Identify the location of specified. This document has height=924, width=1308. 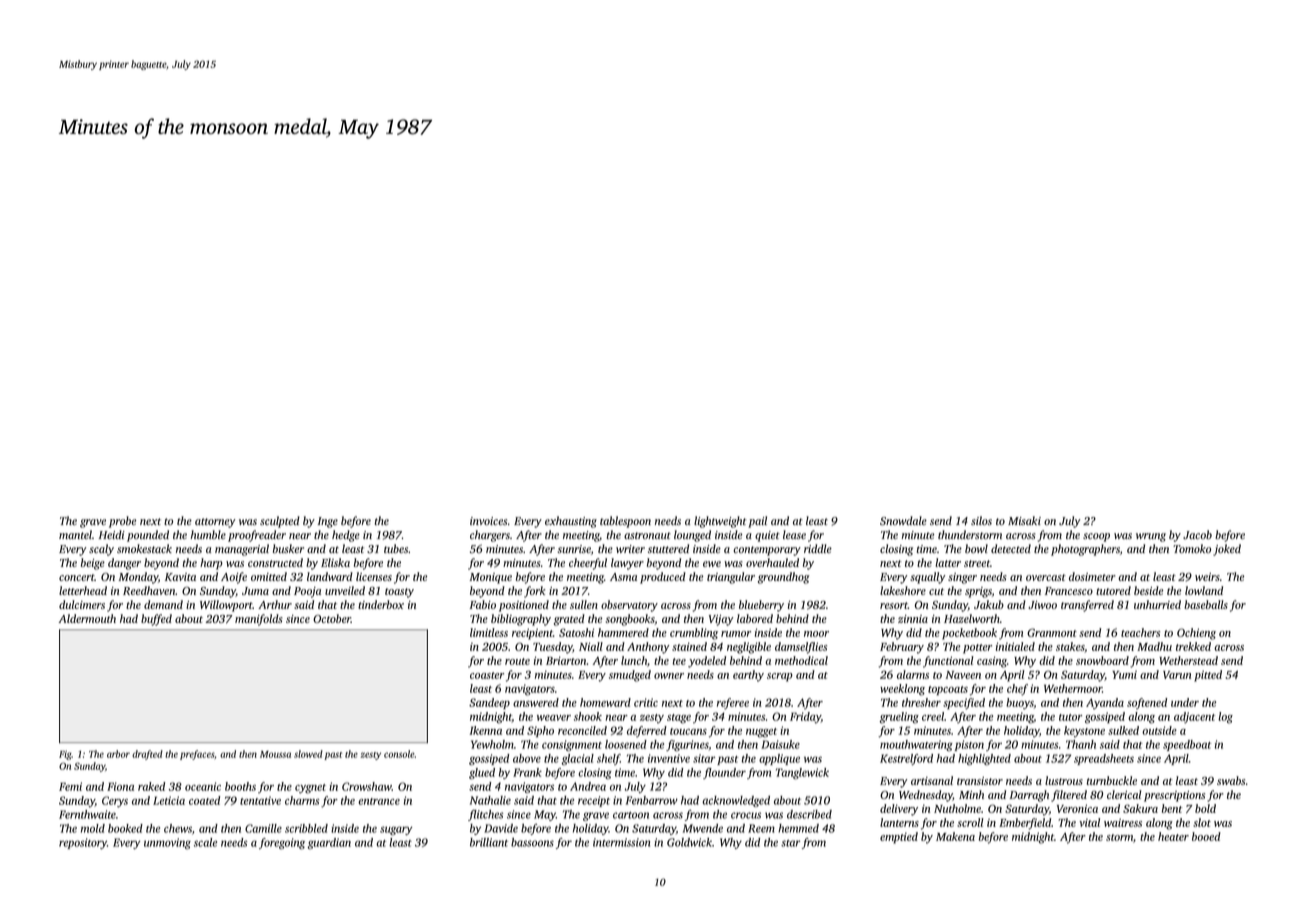
(964, 704).
